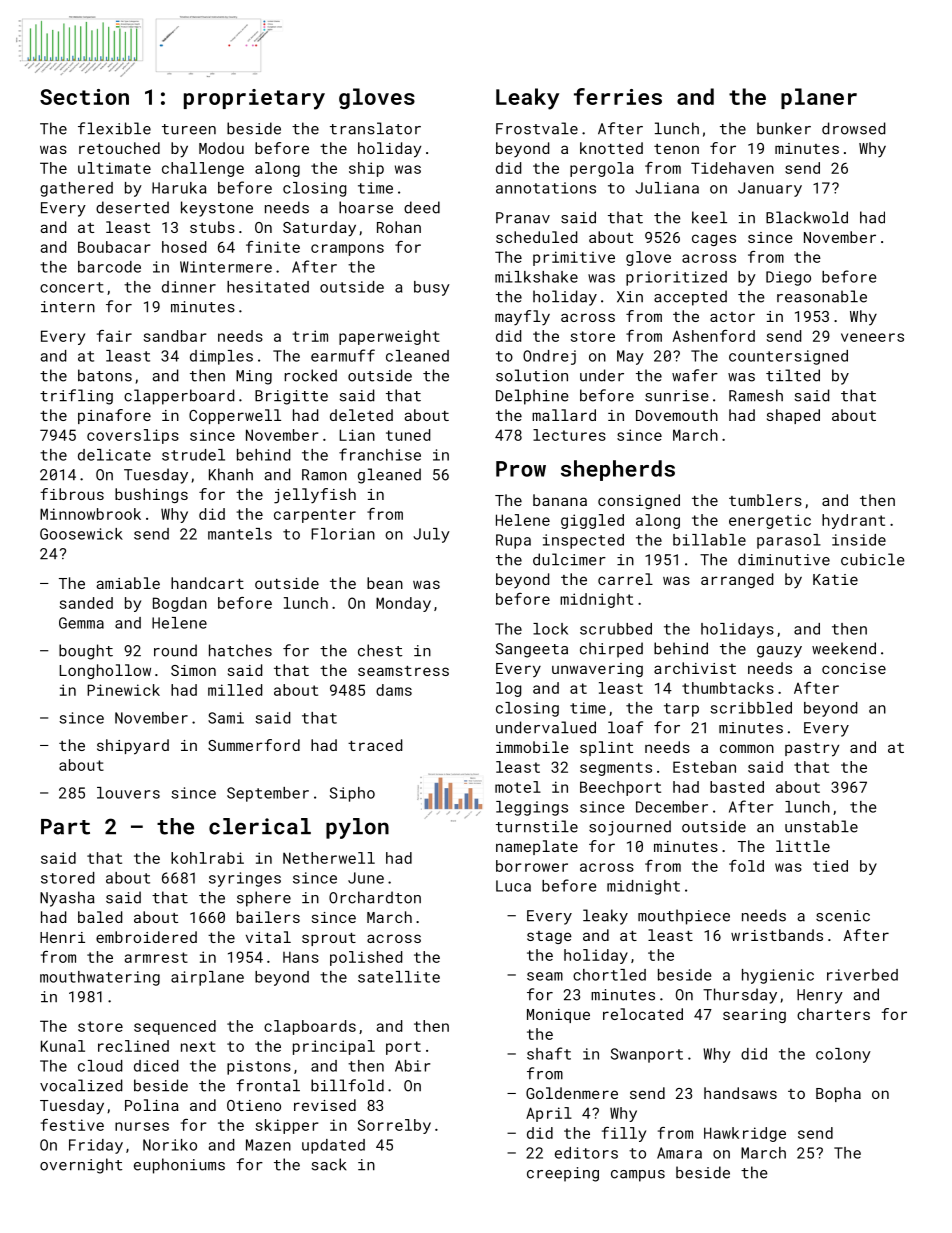 This document has width=952, height=1233. Describe the element at coordinates (119, 148) in the document. I see `retouched` at that location.
